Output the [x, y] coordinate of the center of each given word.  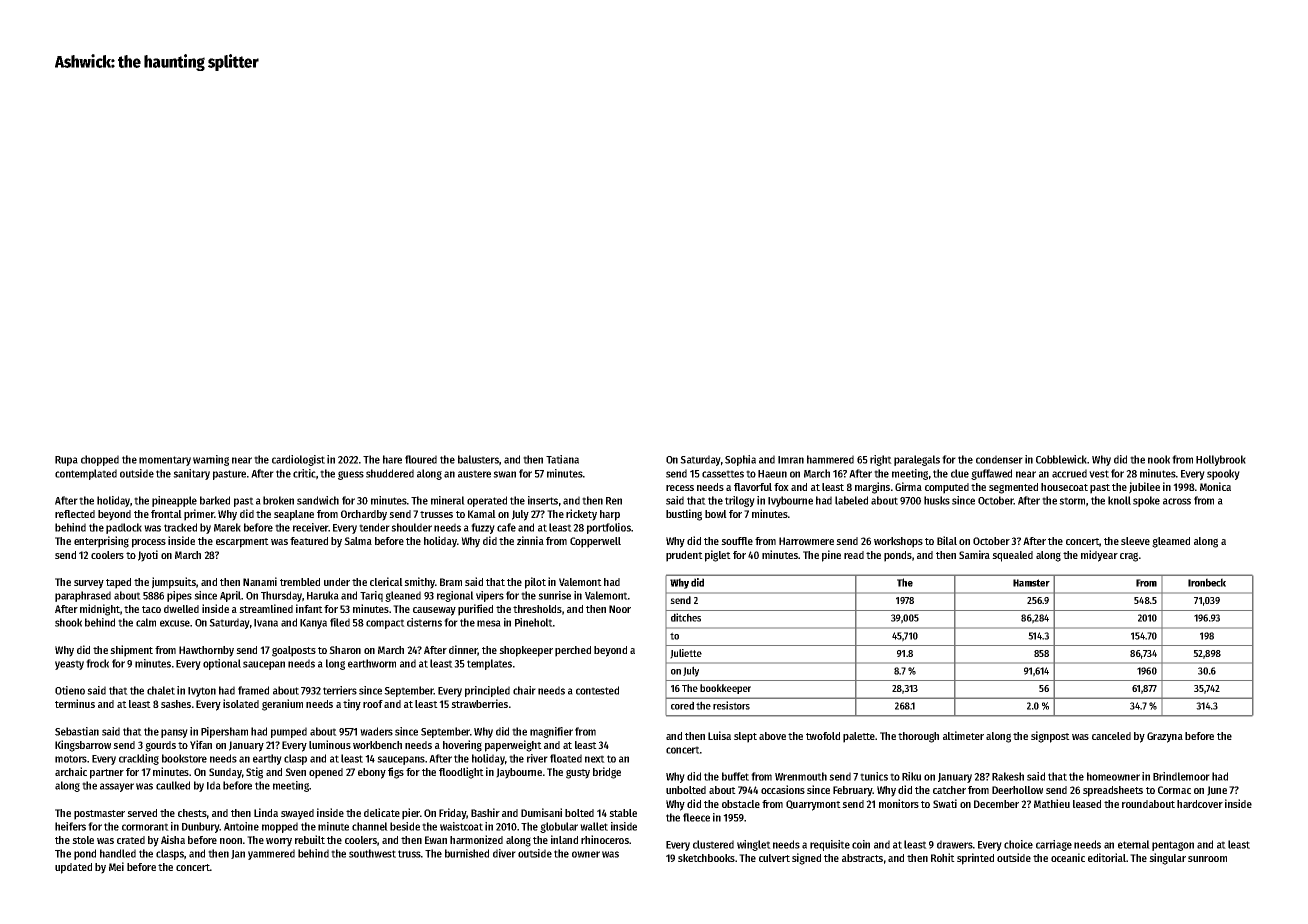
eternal [1134, 844]
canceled [1111, 736]
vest [1099, 474]
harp [610, 515]
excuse [175, 623]
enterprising [101, 542]
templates [489, 664]
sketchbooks [706, 858]
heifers [70, 826]
